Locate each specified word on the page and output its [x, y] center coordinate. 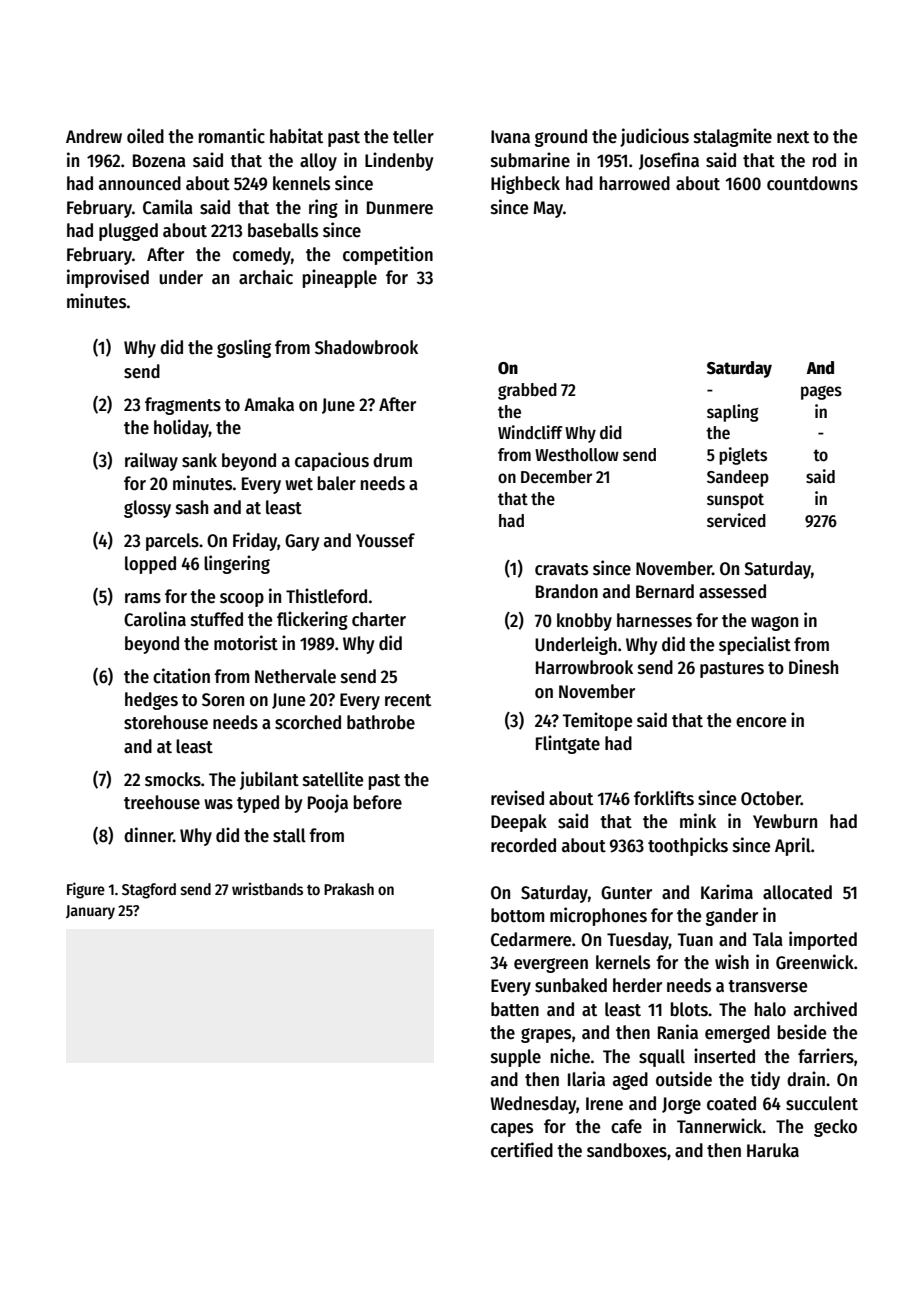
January [90, 912]
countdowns [812, 183]
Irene [604, 1104]
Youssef [385, 540]
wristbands [267, 888]
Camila [167, 207]
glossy [147, 509]
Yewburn [785, 821]
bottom [517, 915]
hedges [151, 701]
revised [517, 798]
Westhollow [577, 455]
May [548, 209]
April [793, 846]
